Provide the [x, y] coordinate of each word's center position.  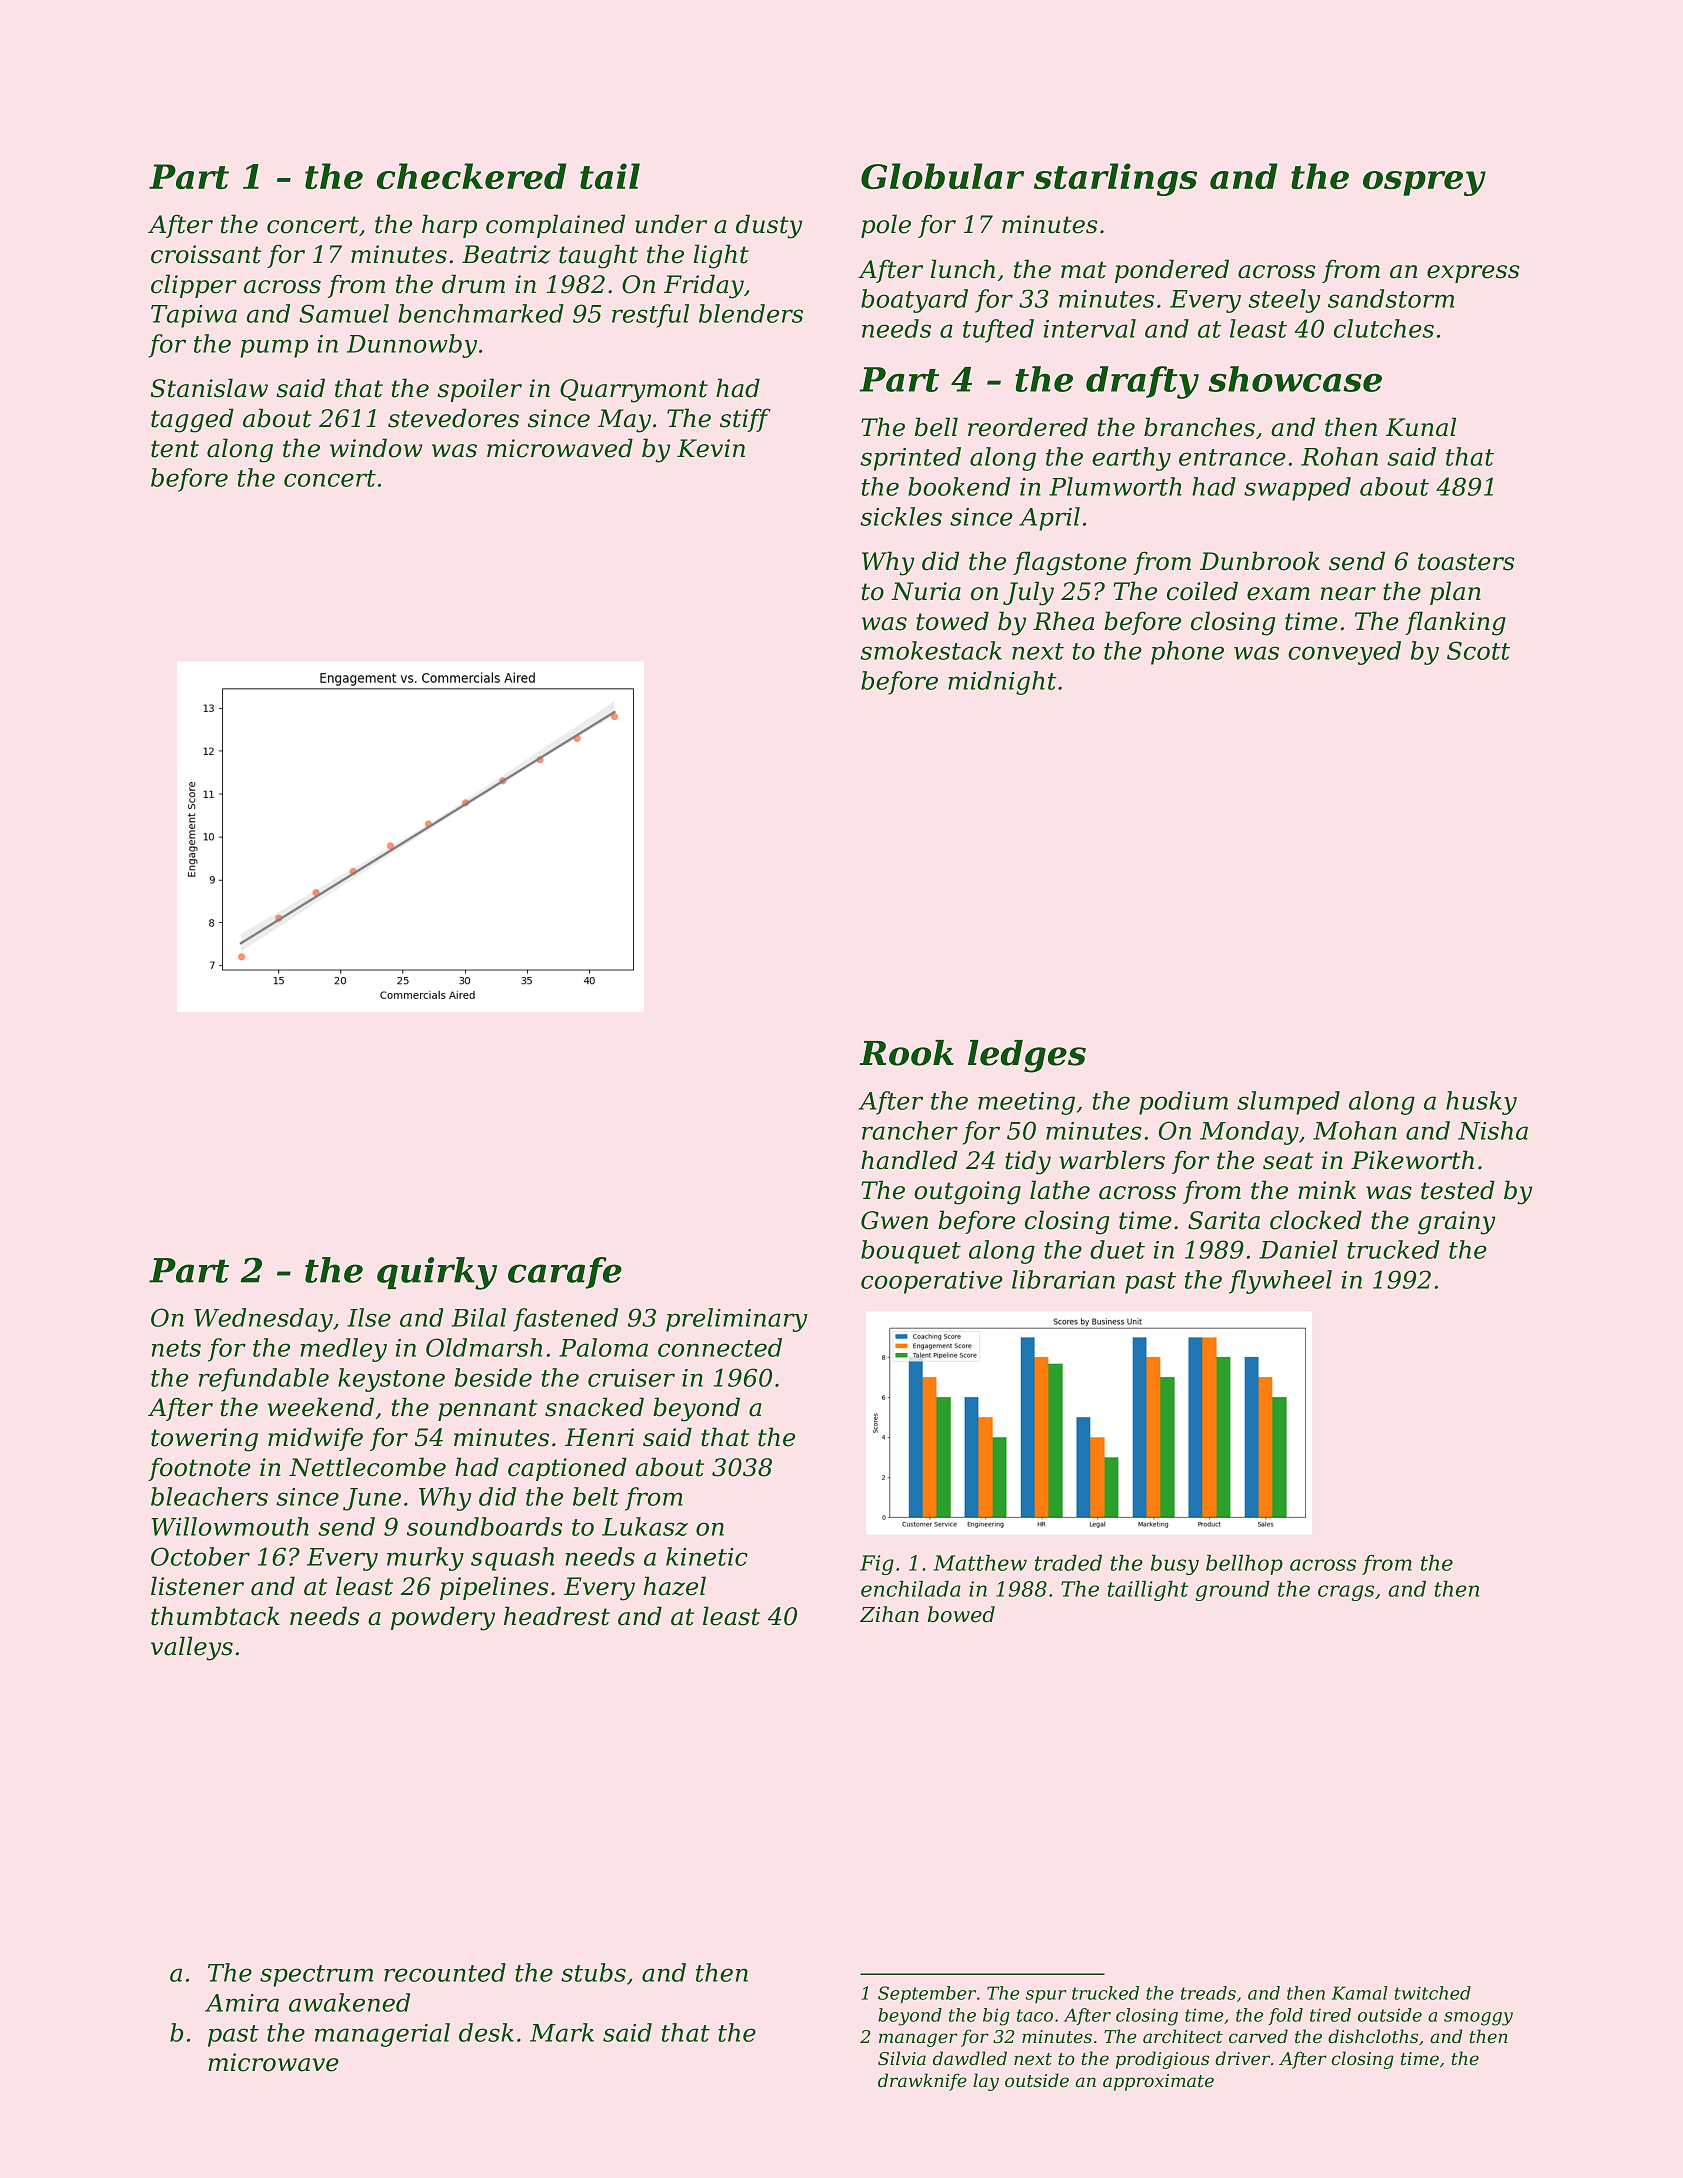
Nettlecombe [367, 1467]
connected [720, 1347]
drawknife [922, 2082]
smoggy [1478, 2019]
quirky [437, 1273]
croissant [206, 254]
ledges [1027, 1056]
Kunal [1421, 427]
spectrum [316, 1976]
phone [1187, 653]
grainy [1456, 1223]
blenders [751, 313]
